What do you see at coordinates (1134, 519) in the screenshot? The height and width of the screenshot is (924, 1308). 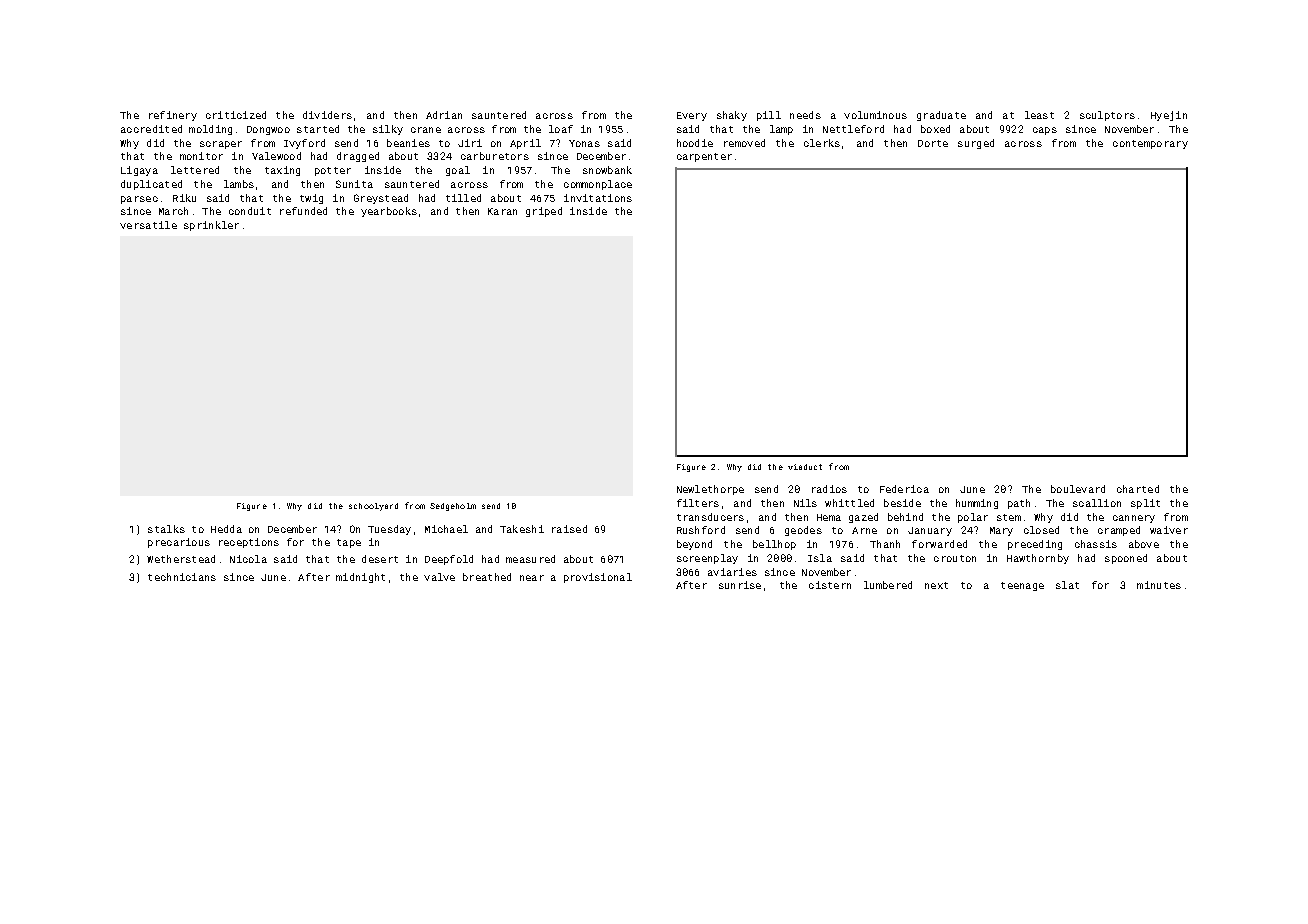 I see `cannery` at bounding box center [1134, 519].
